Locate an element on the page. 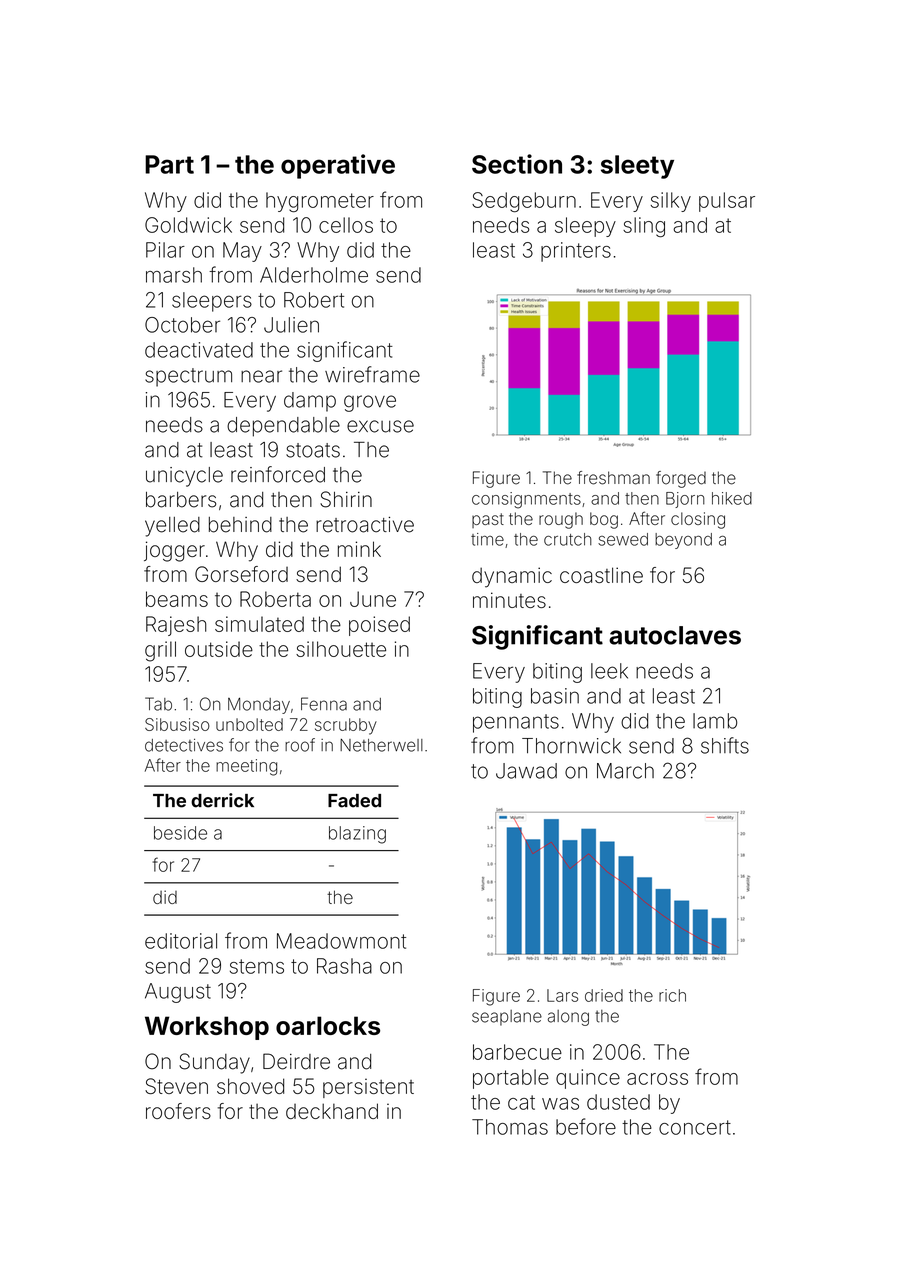  deckhand is located at coordinates (332, 1111).
